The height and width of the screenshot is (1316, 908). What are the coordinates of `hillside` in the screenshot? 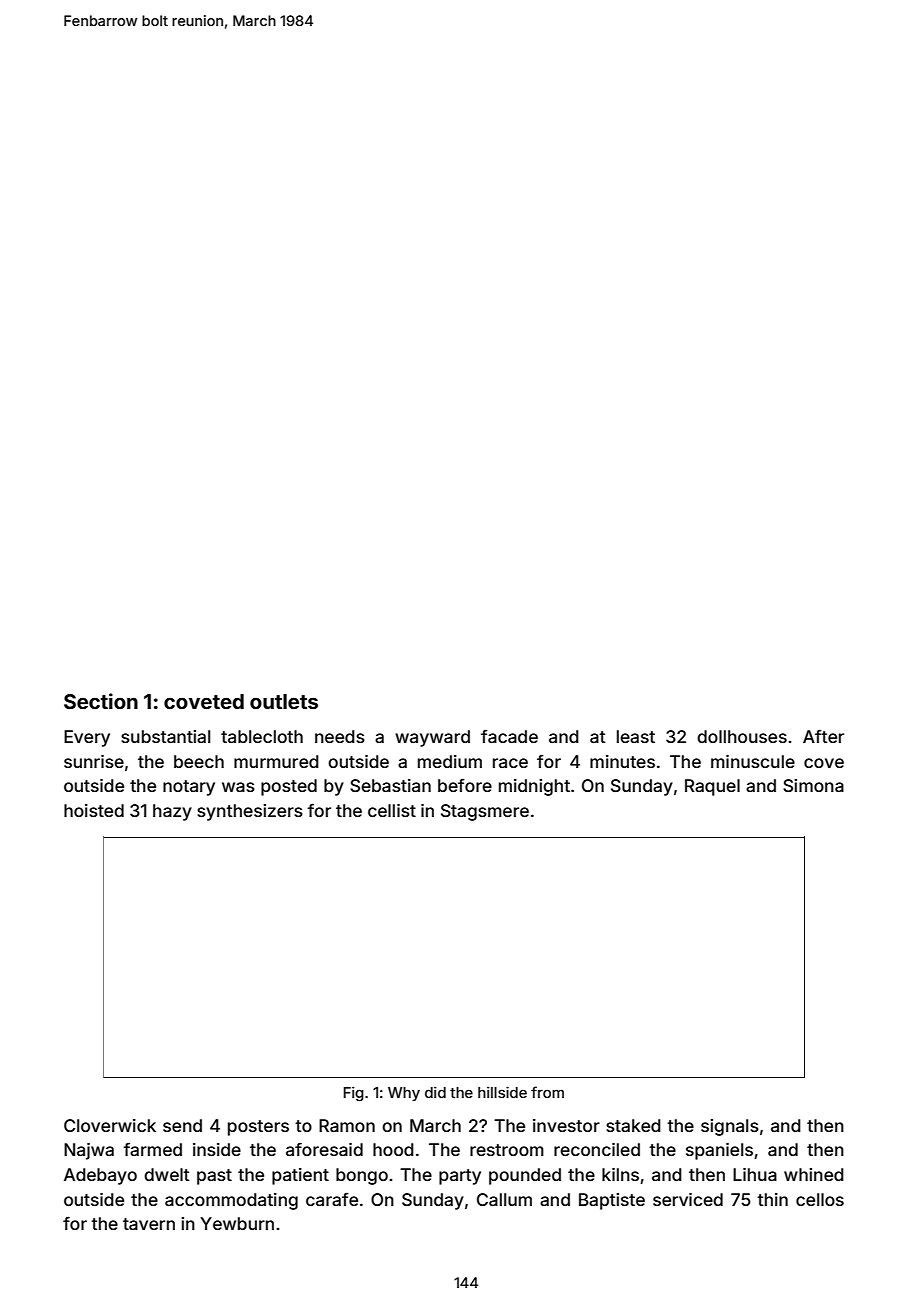 It's located at (502, 1092).
